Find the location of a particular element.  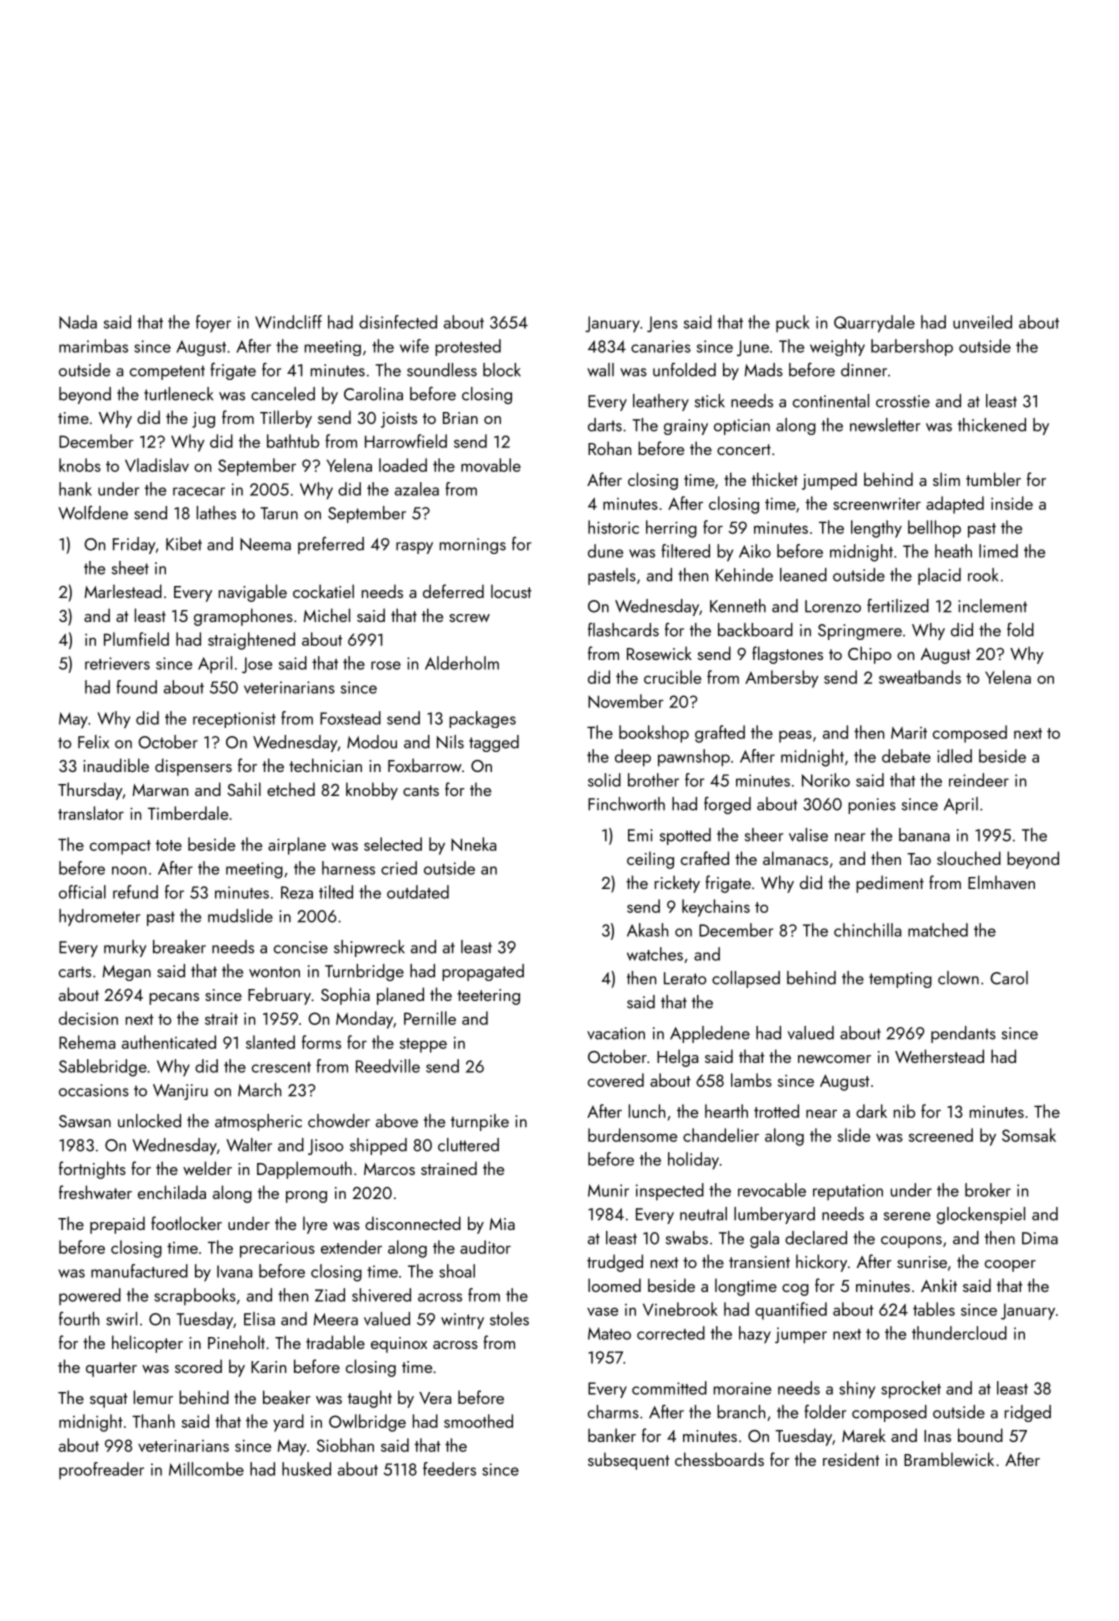

weighty is located at coordinates (837, 347).
